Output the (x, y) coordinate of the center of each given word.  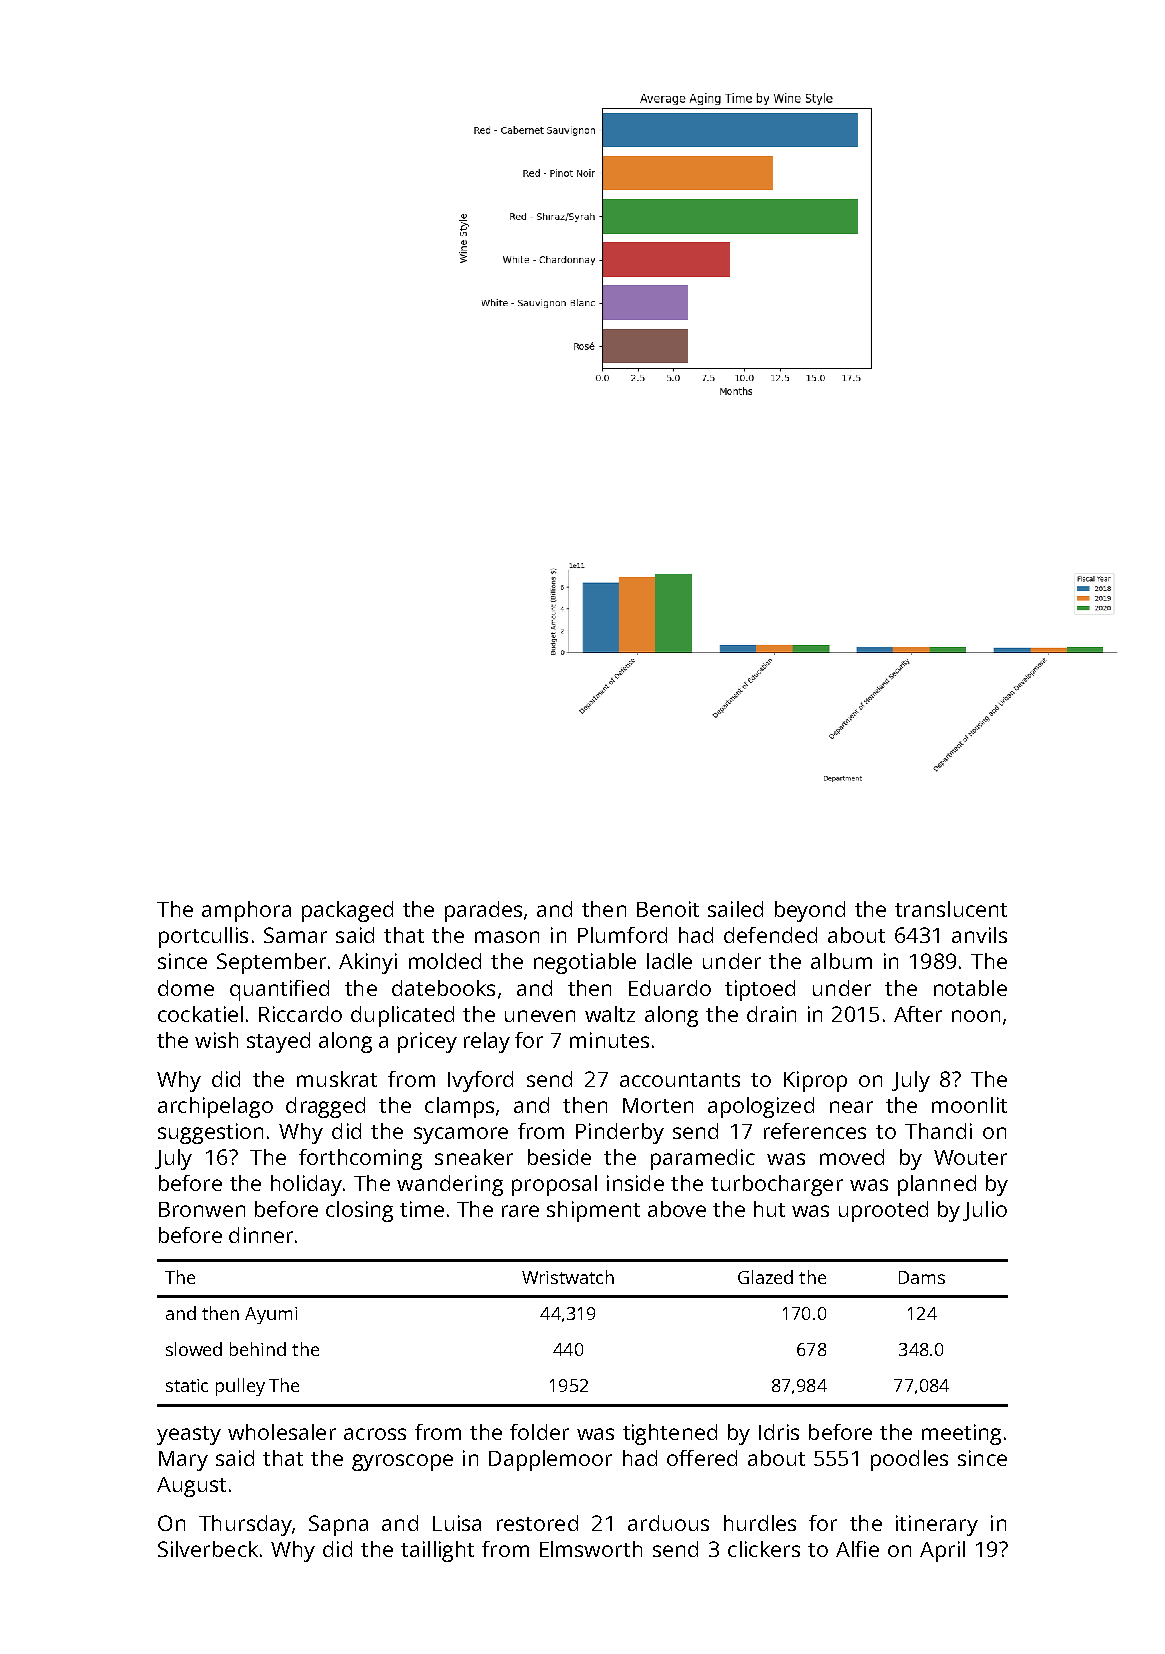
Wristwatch (568, 1277)
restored (537, 1523)
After (918, 1014)
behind (258, 1349)
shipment (593, 1211)
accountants (680, 1080)
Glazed (765, 1277)
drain (771, 1014)
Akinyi (368, 963)
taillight (437, 1551)
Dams (922, 1277)
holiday (306, 1185)
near (851, 1107)
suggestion (210, 1133)
